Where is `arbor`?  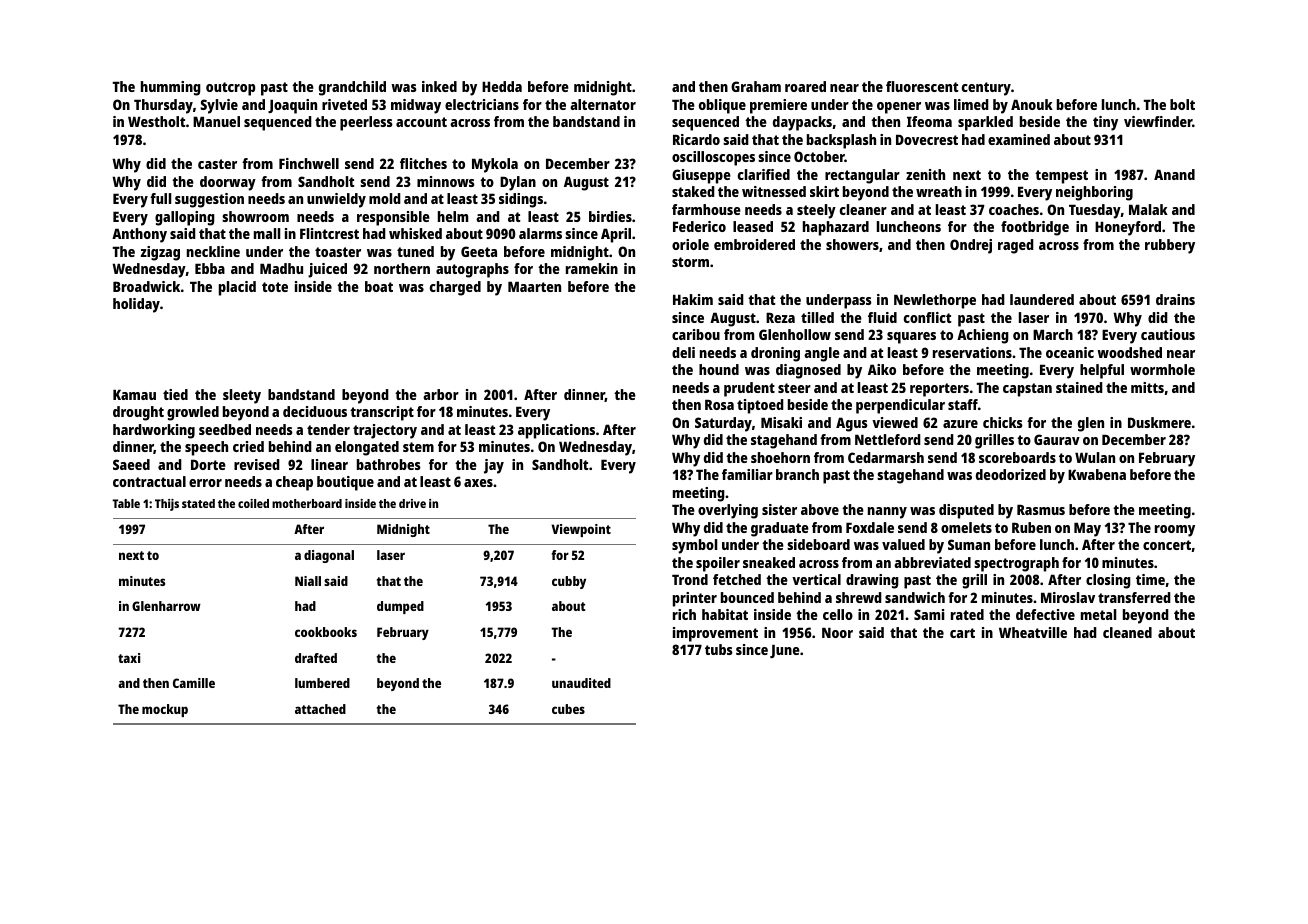
arbor is located at coordinates (441, 394).
